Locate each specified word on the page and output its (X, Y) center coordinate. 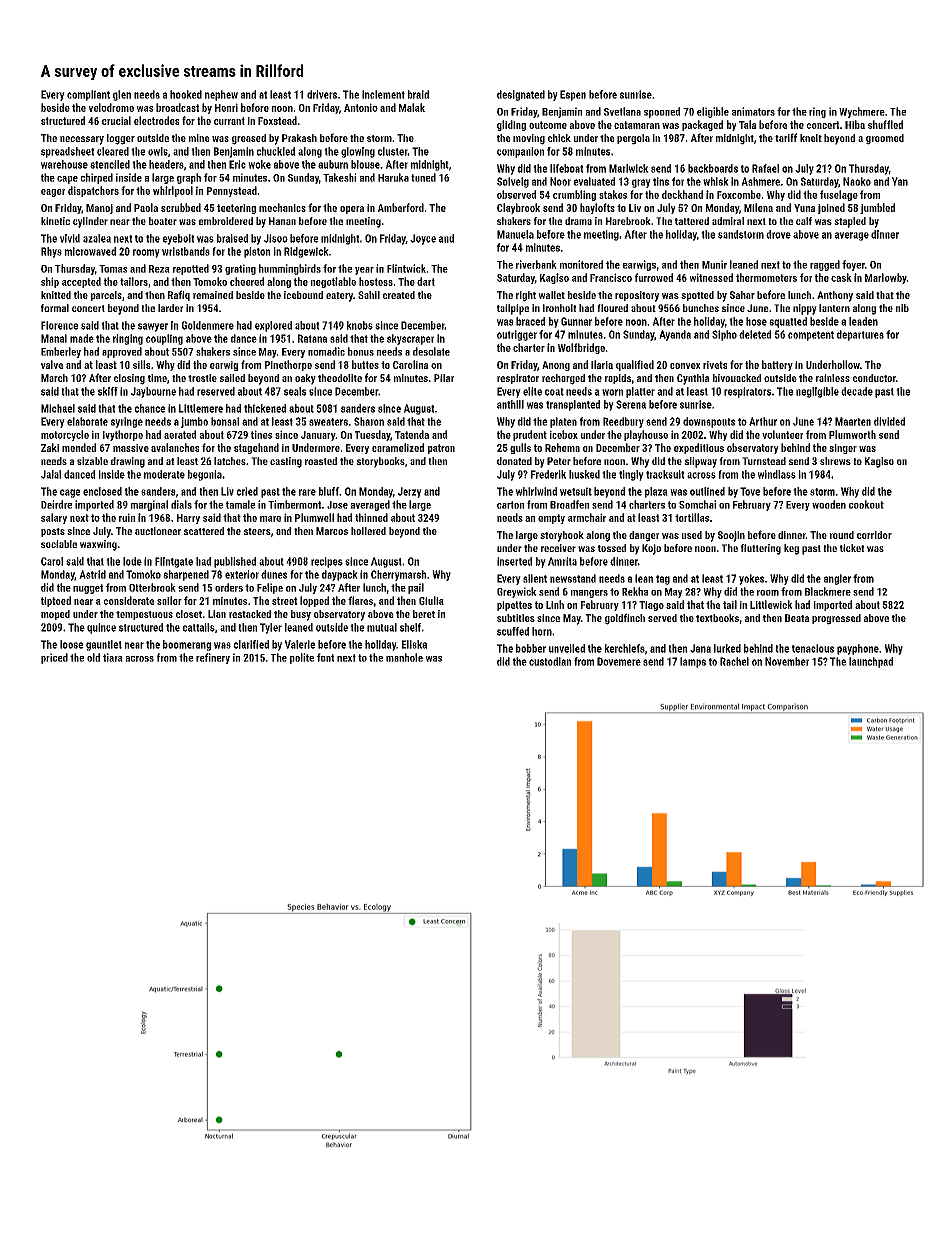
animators (753, 111)
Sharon (369, 421)
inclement (383, 94)
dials (181, 504)
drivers (322, 94)
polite (302, 658)
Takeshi (340, 177)
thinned (371, 517)
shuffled (885, 124)
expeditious (699, 448)
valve (52, 364)
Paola (146, 207)
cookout (866, 504)
